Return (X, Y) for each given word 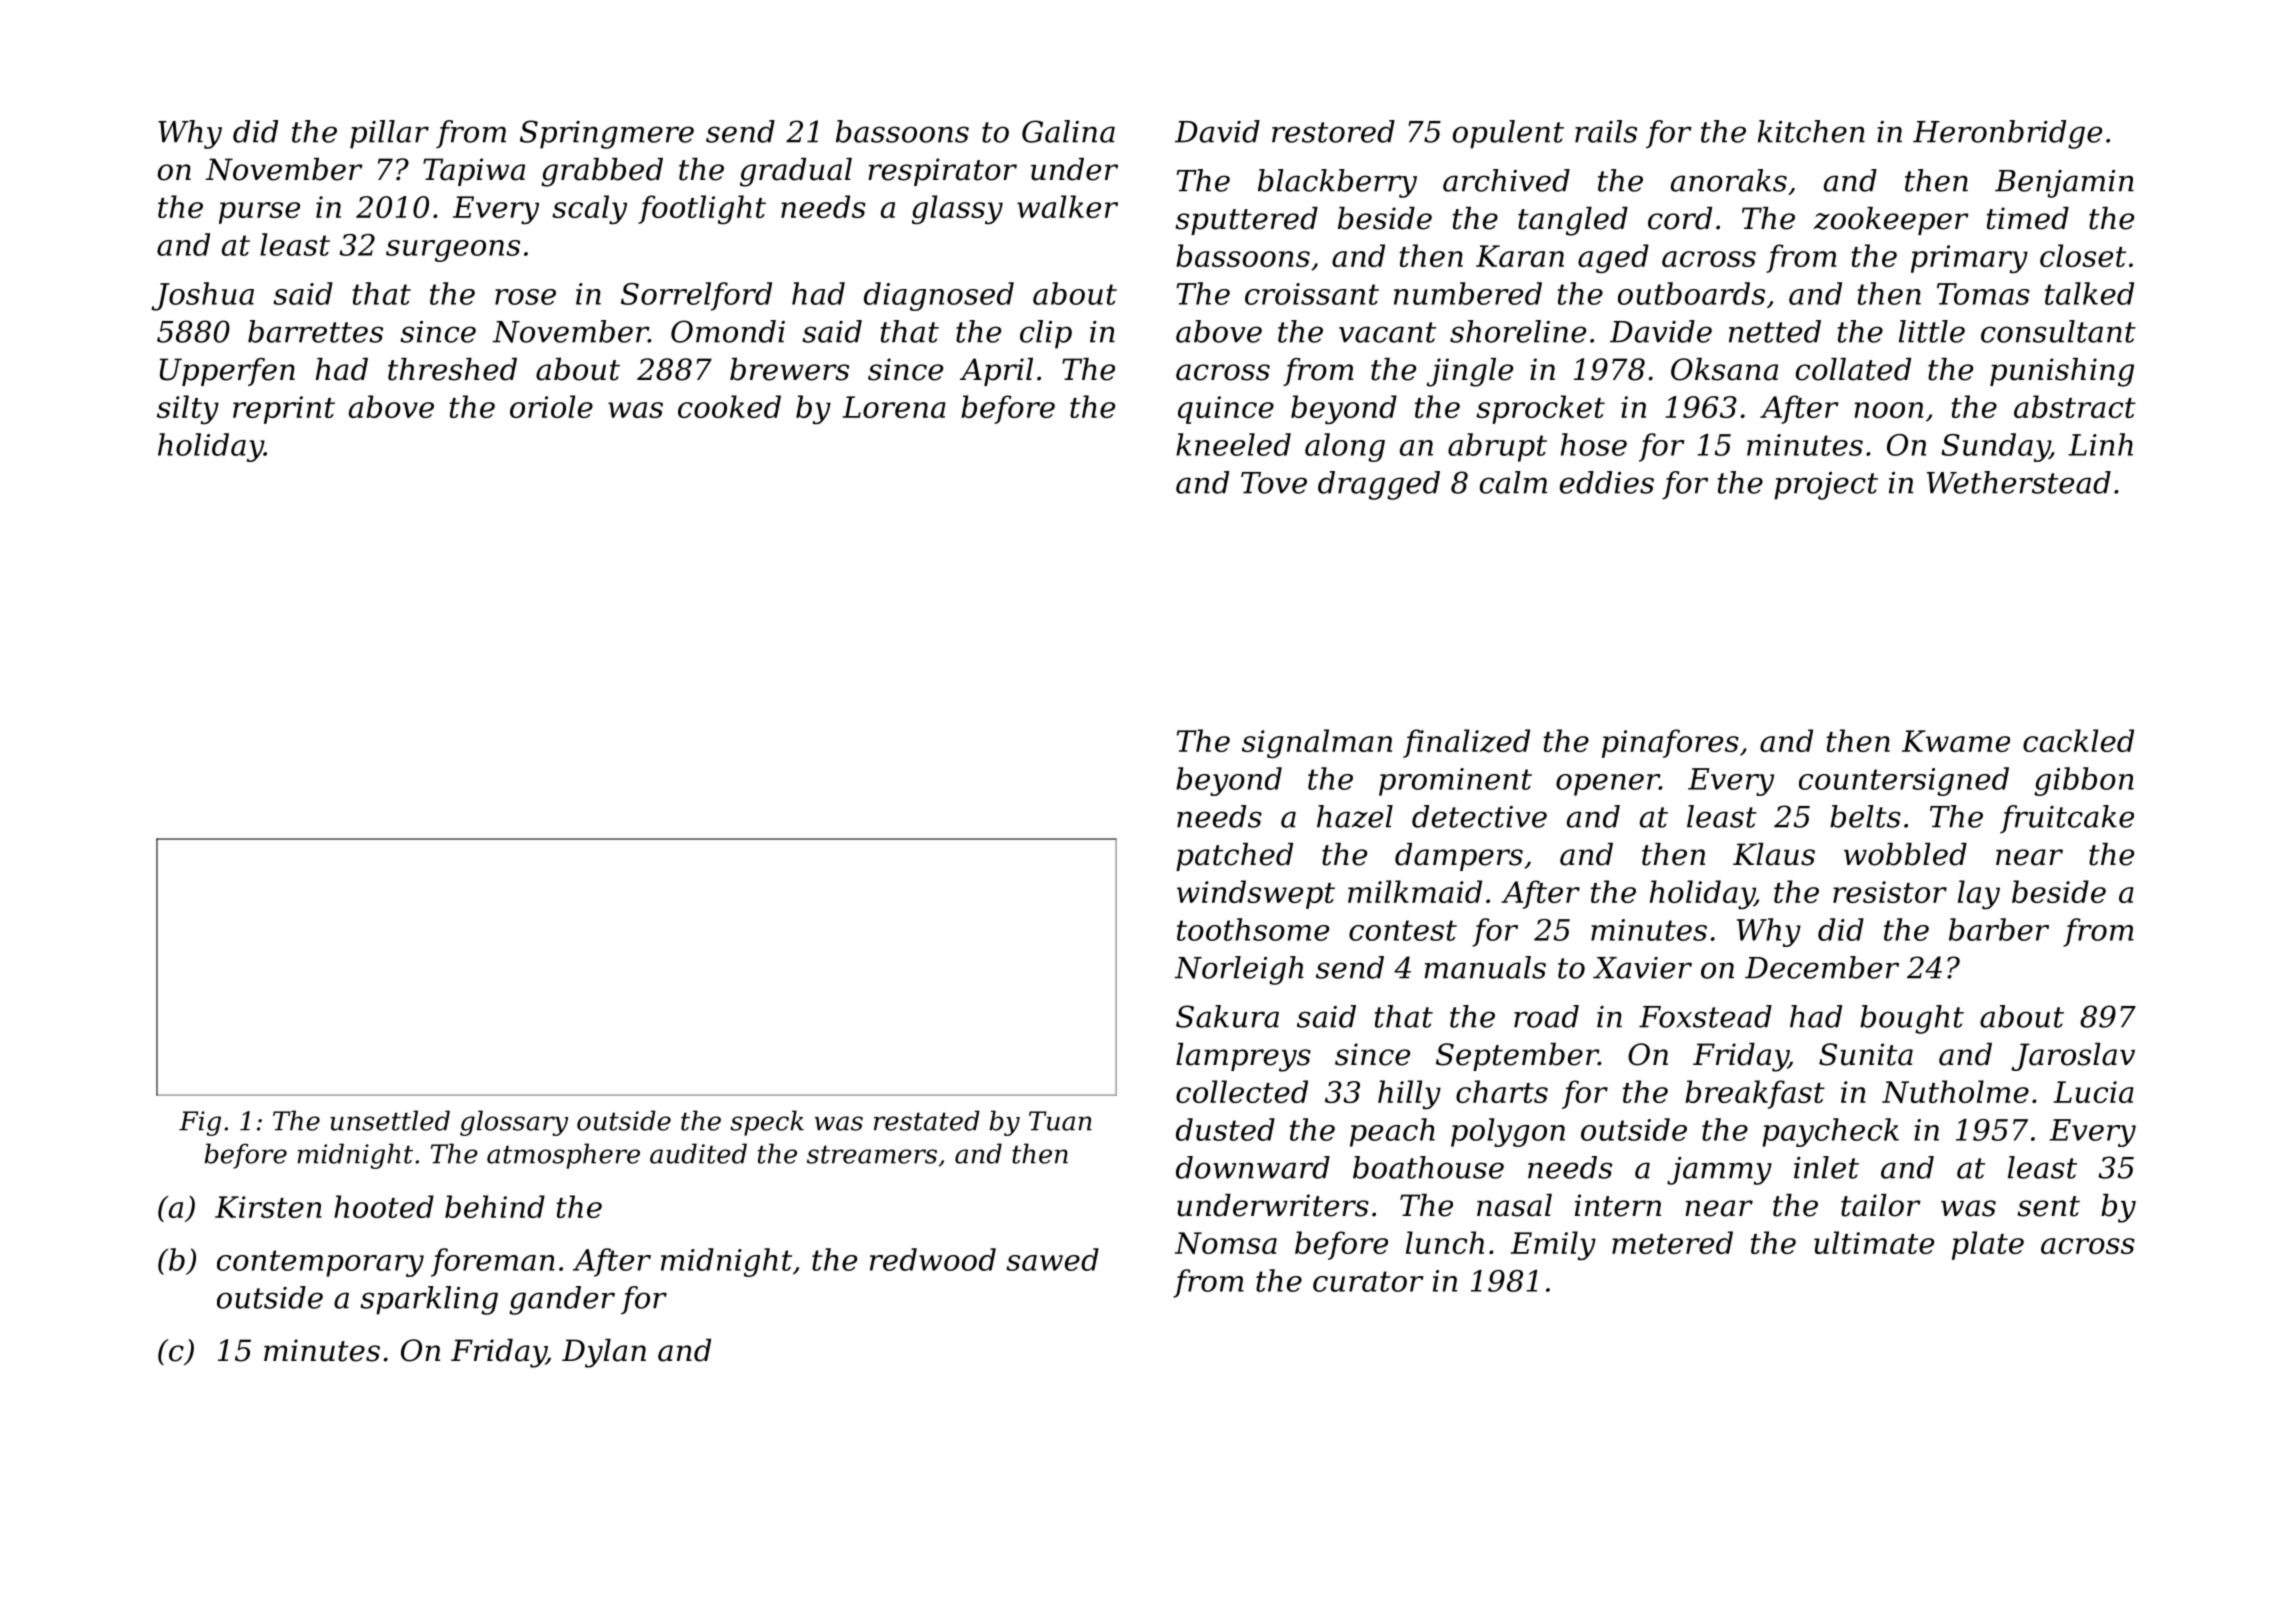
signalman (1317, 743)
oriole (551, 406)
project (1826, 486)
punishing (2062, 372)
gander (562, 1300)
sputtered (1246, 221)
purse (259, 213)
